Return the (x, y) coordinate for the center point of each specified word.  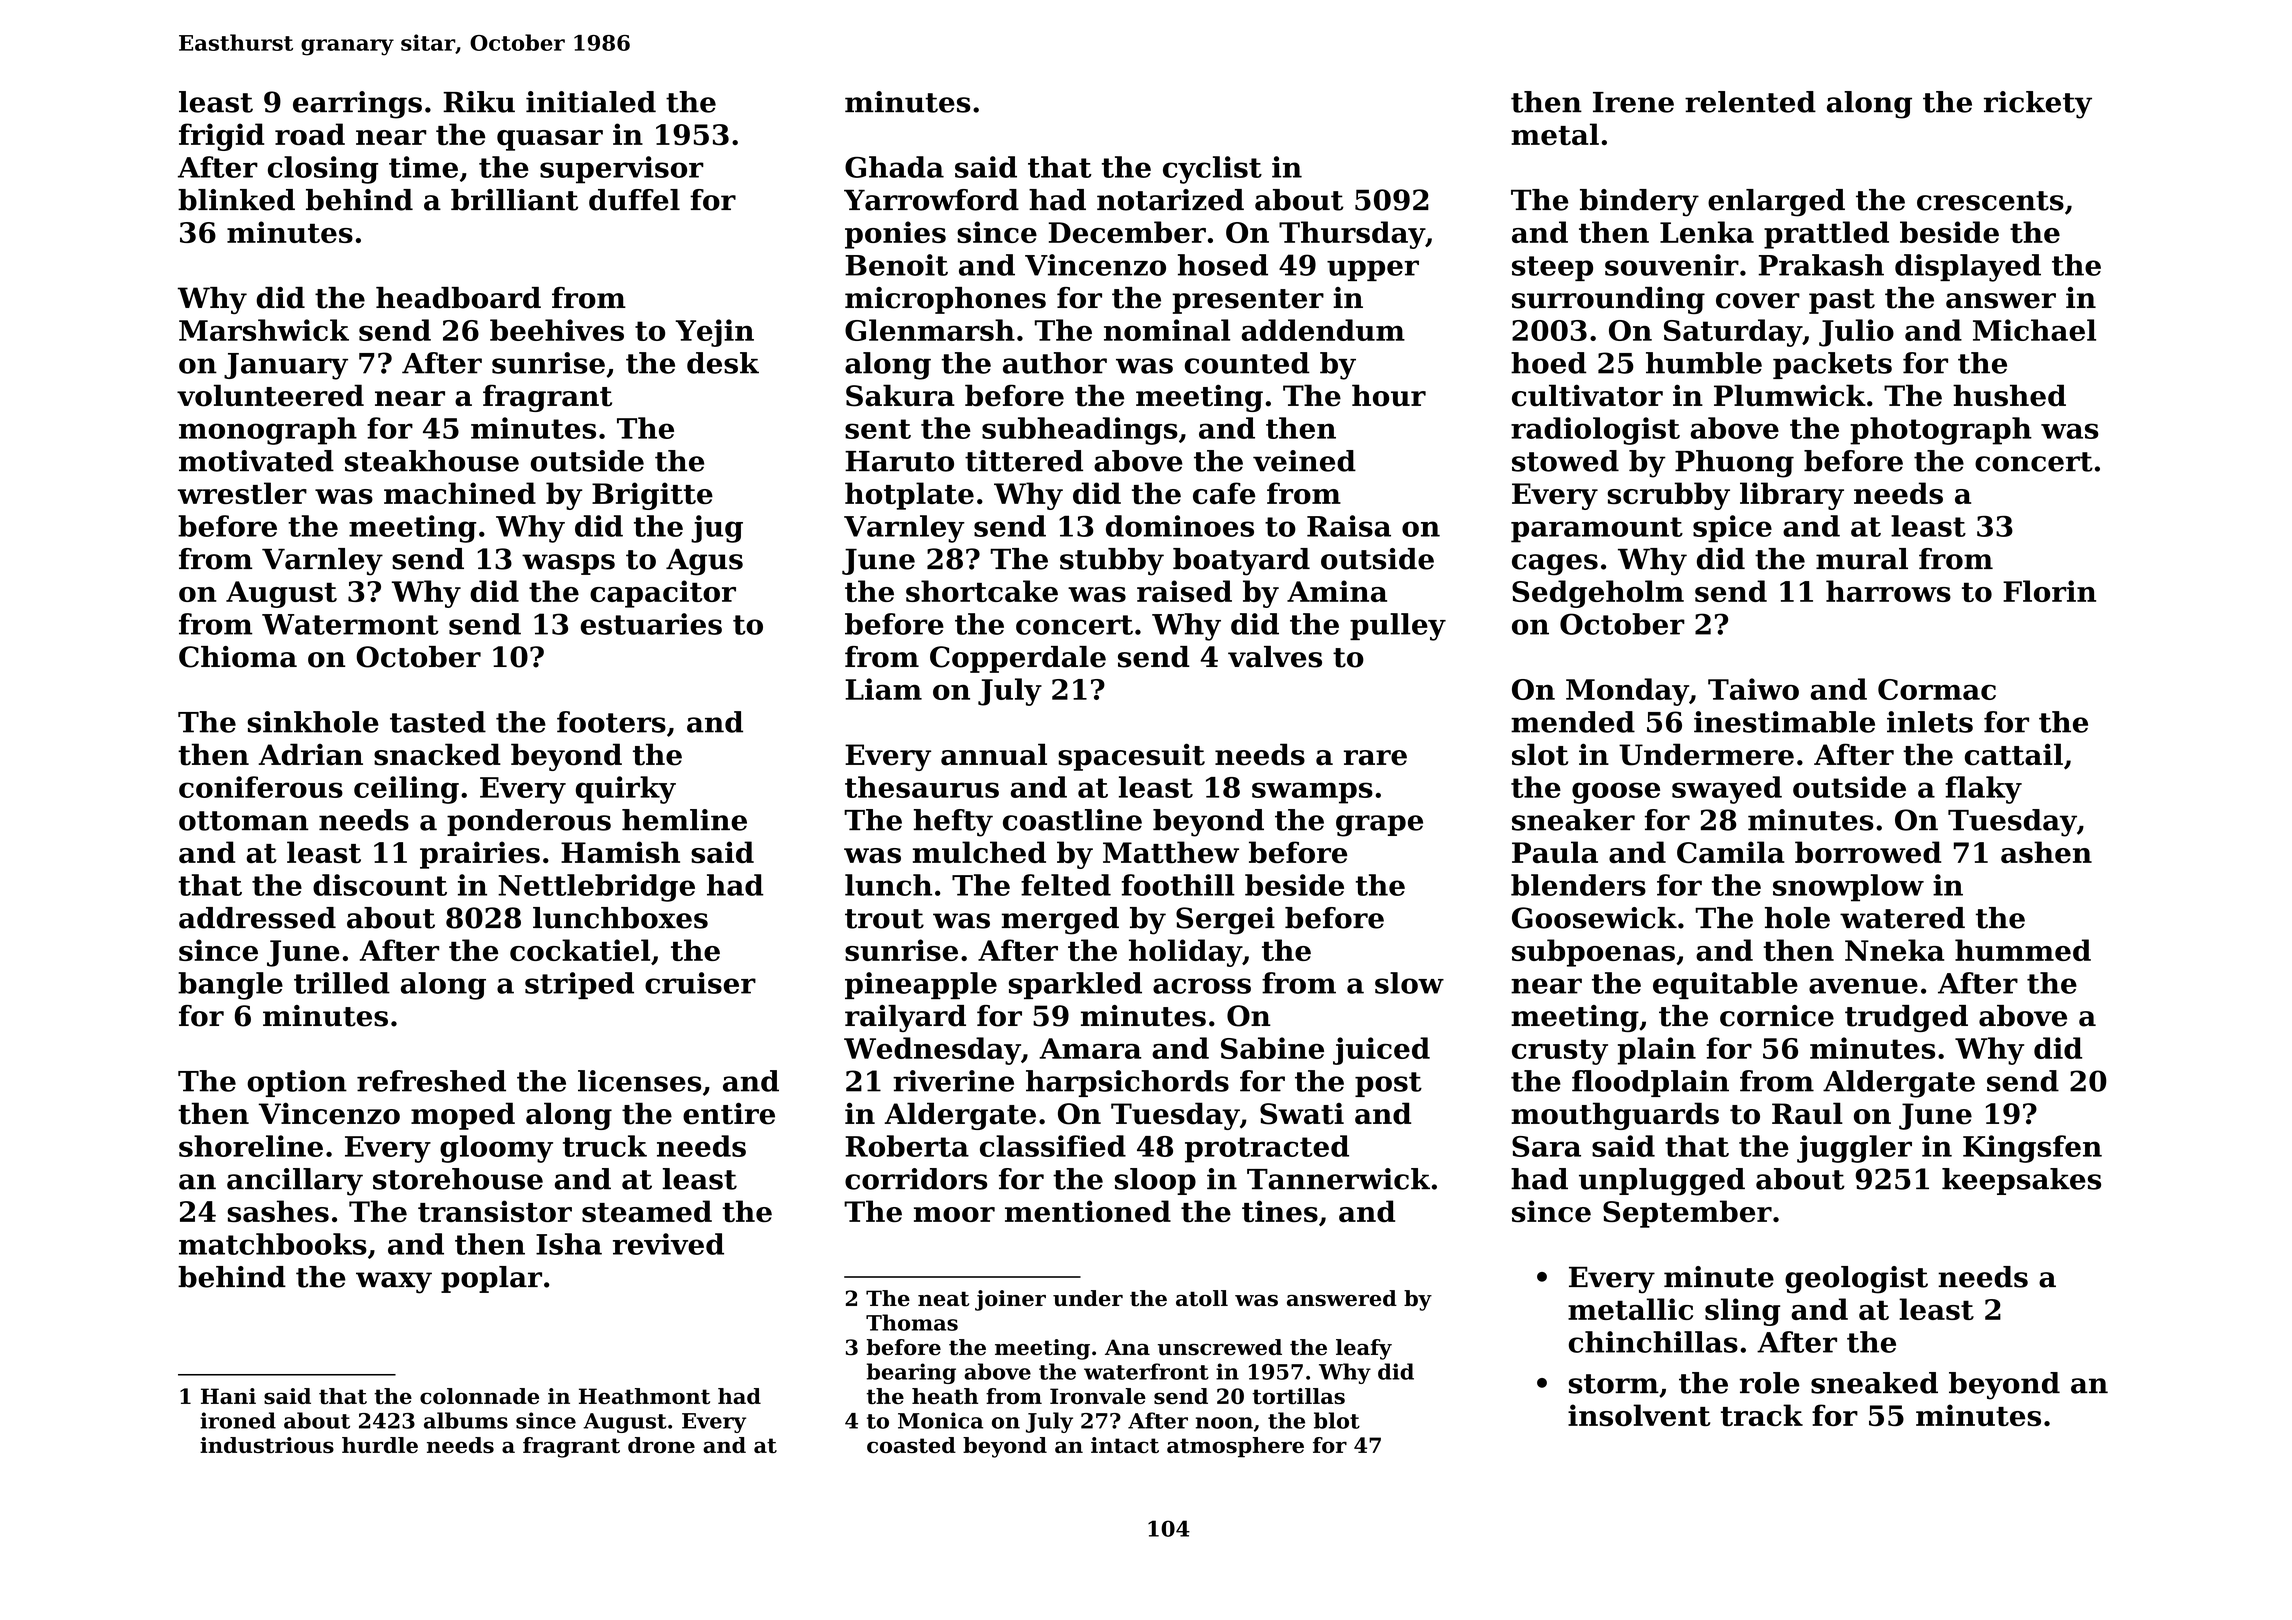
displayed (1968, 268)
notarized (1170, 200)
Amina (1337, 591)
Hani (228, 1396)
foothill (1178, 885)
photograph (1941, 431)
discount (380, 885)
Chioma (238, 657)
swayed (1727, 790)
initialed (591, 102)
